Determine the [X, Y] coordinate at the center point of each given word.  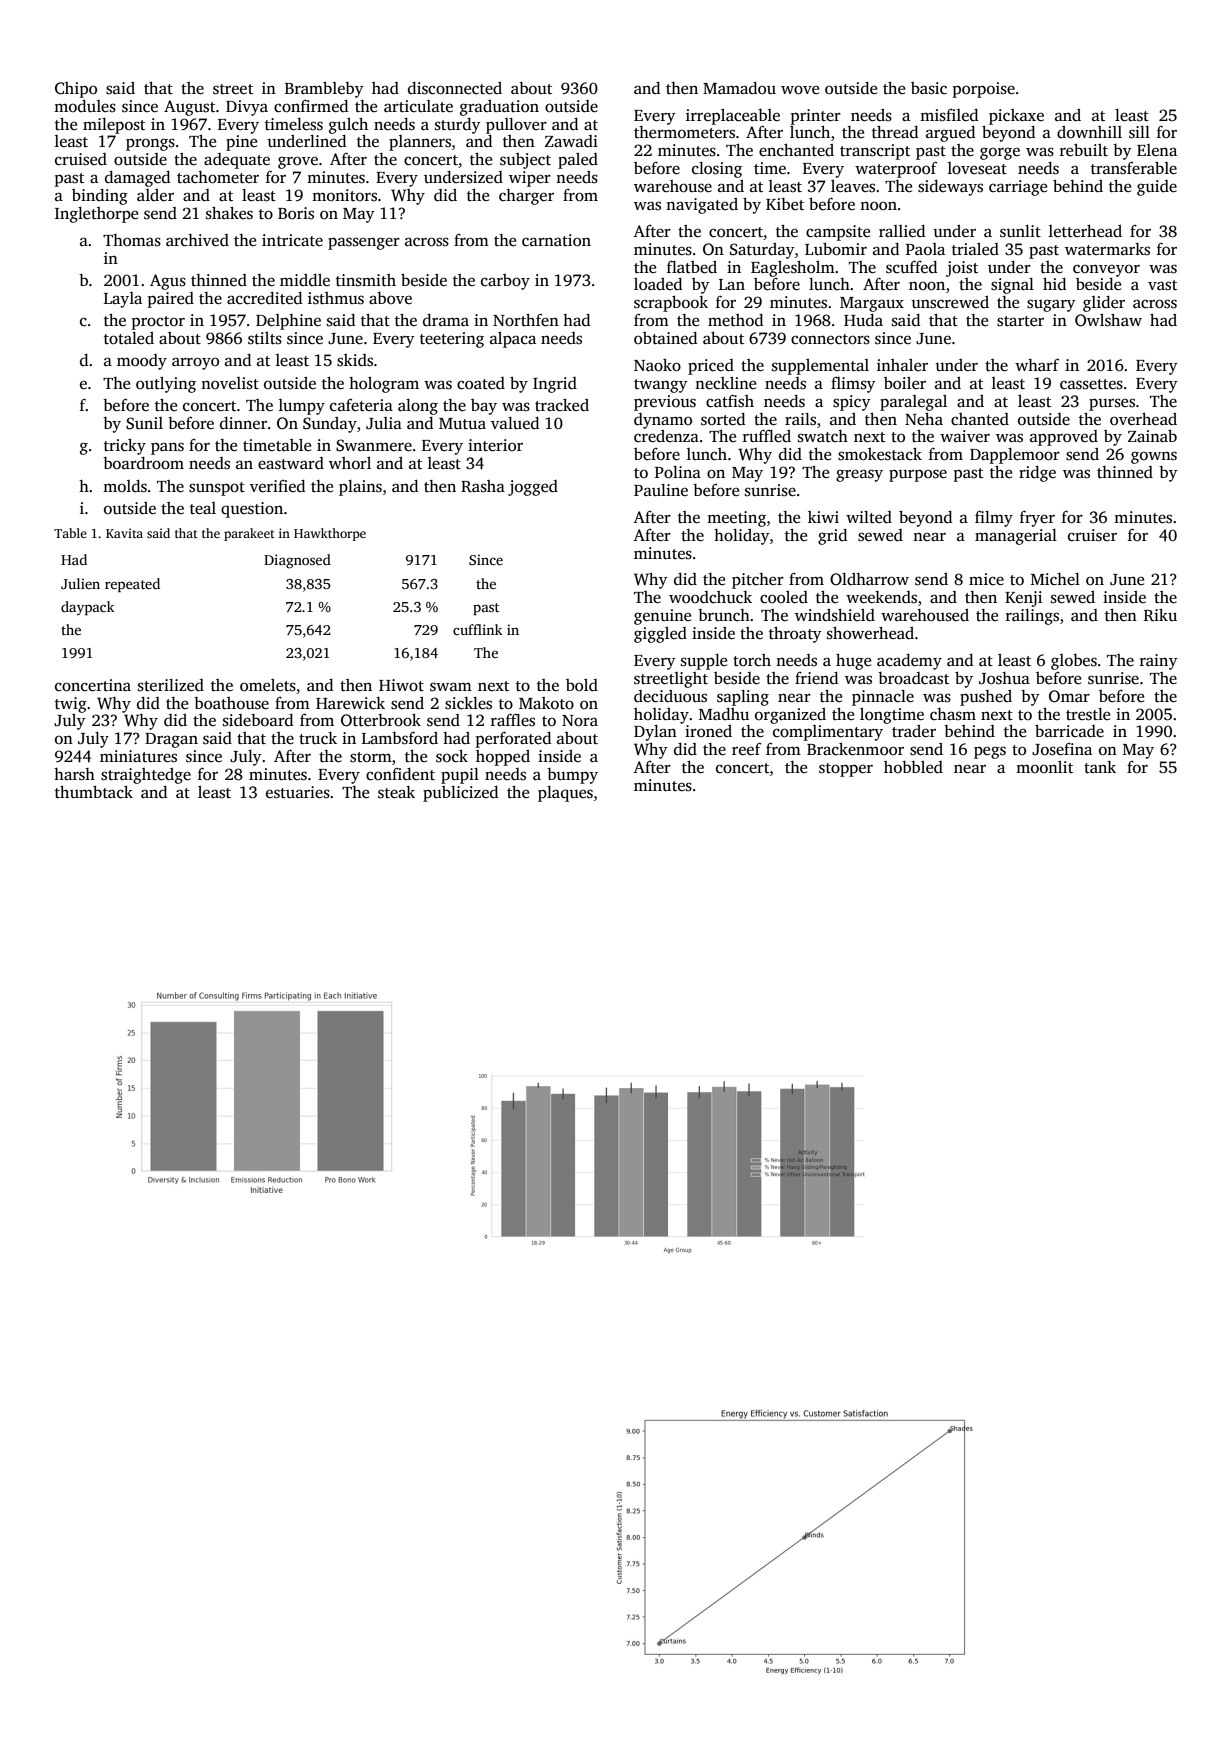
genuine [662, 617]
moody [142, 362]
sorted [723, 419]
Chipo [76, 90]
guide [1157, 188]
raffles [513, 720]
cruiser [1092, 535]
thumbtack [94, 792]
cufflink [477, 629]
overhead [1143, 419]
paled [578, 161]
